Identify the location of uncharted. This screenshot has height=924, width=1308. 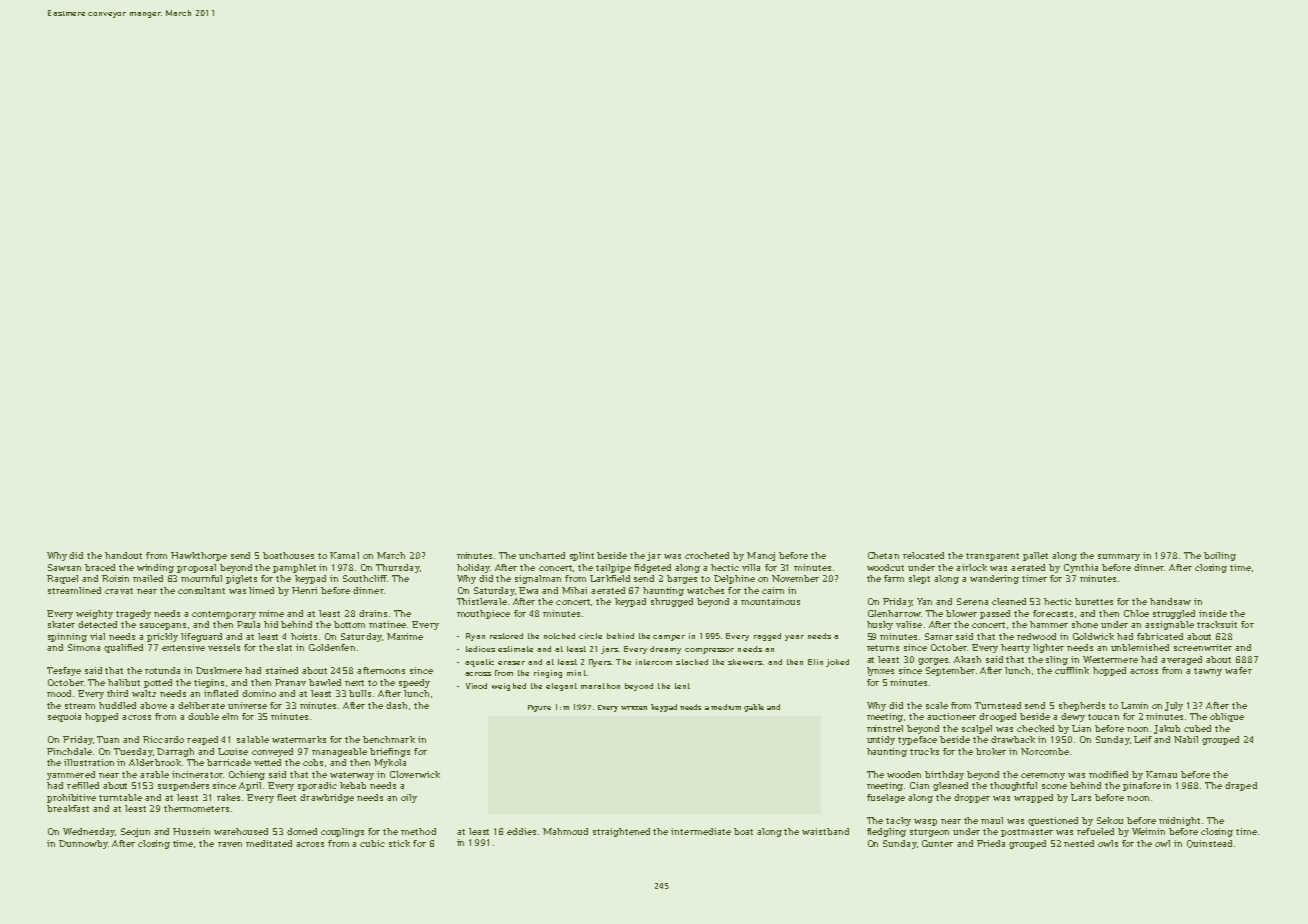
(542, 555).
